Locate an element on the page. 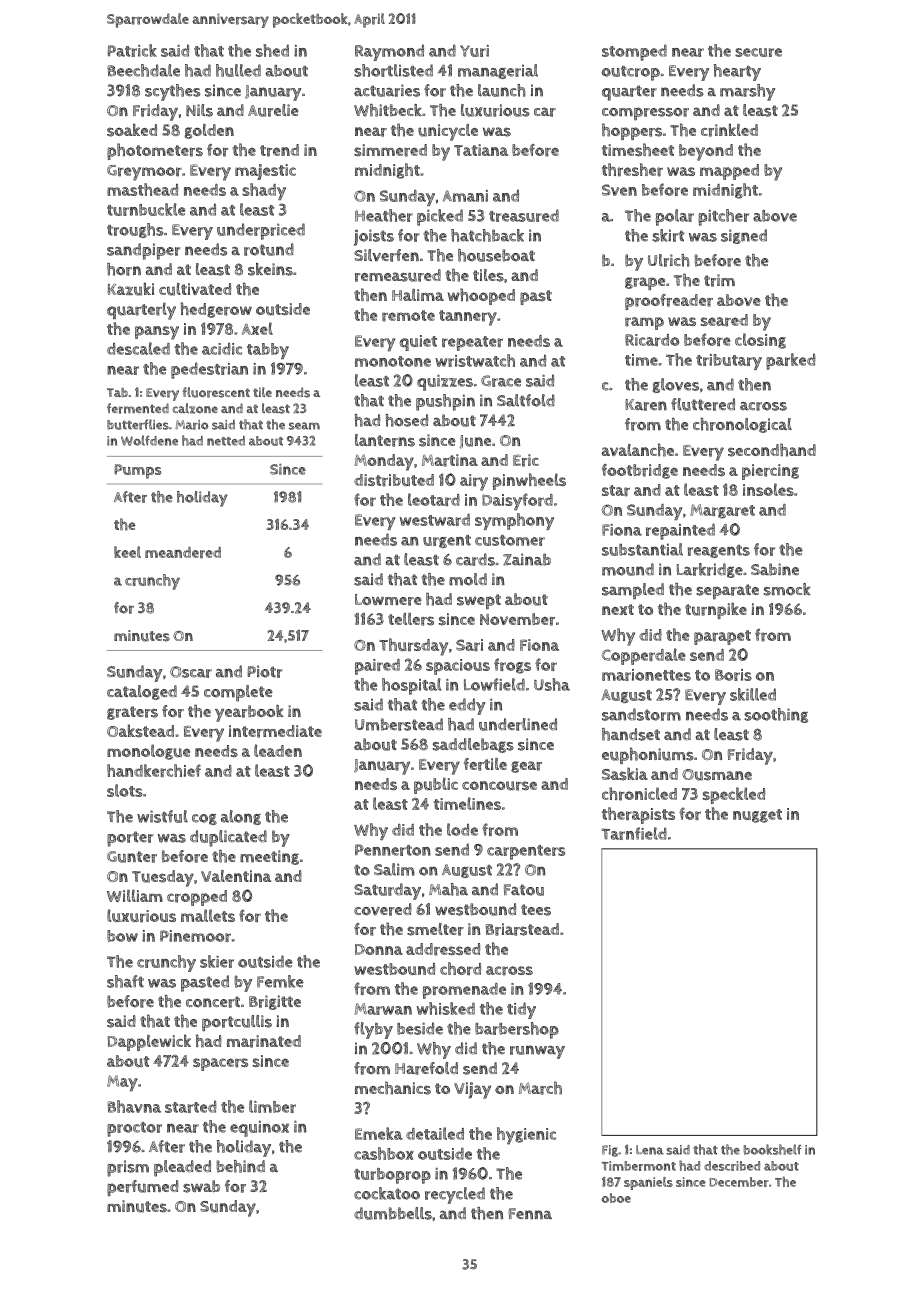  marshy is located at coordinates (747, 92).
